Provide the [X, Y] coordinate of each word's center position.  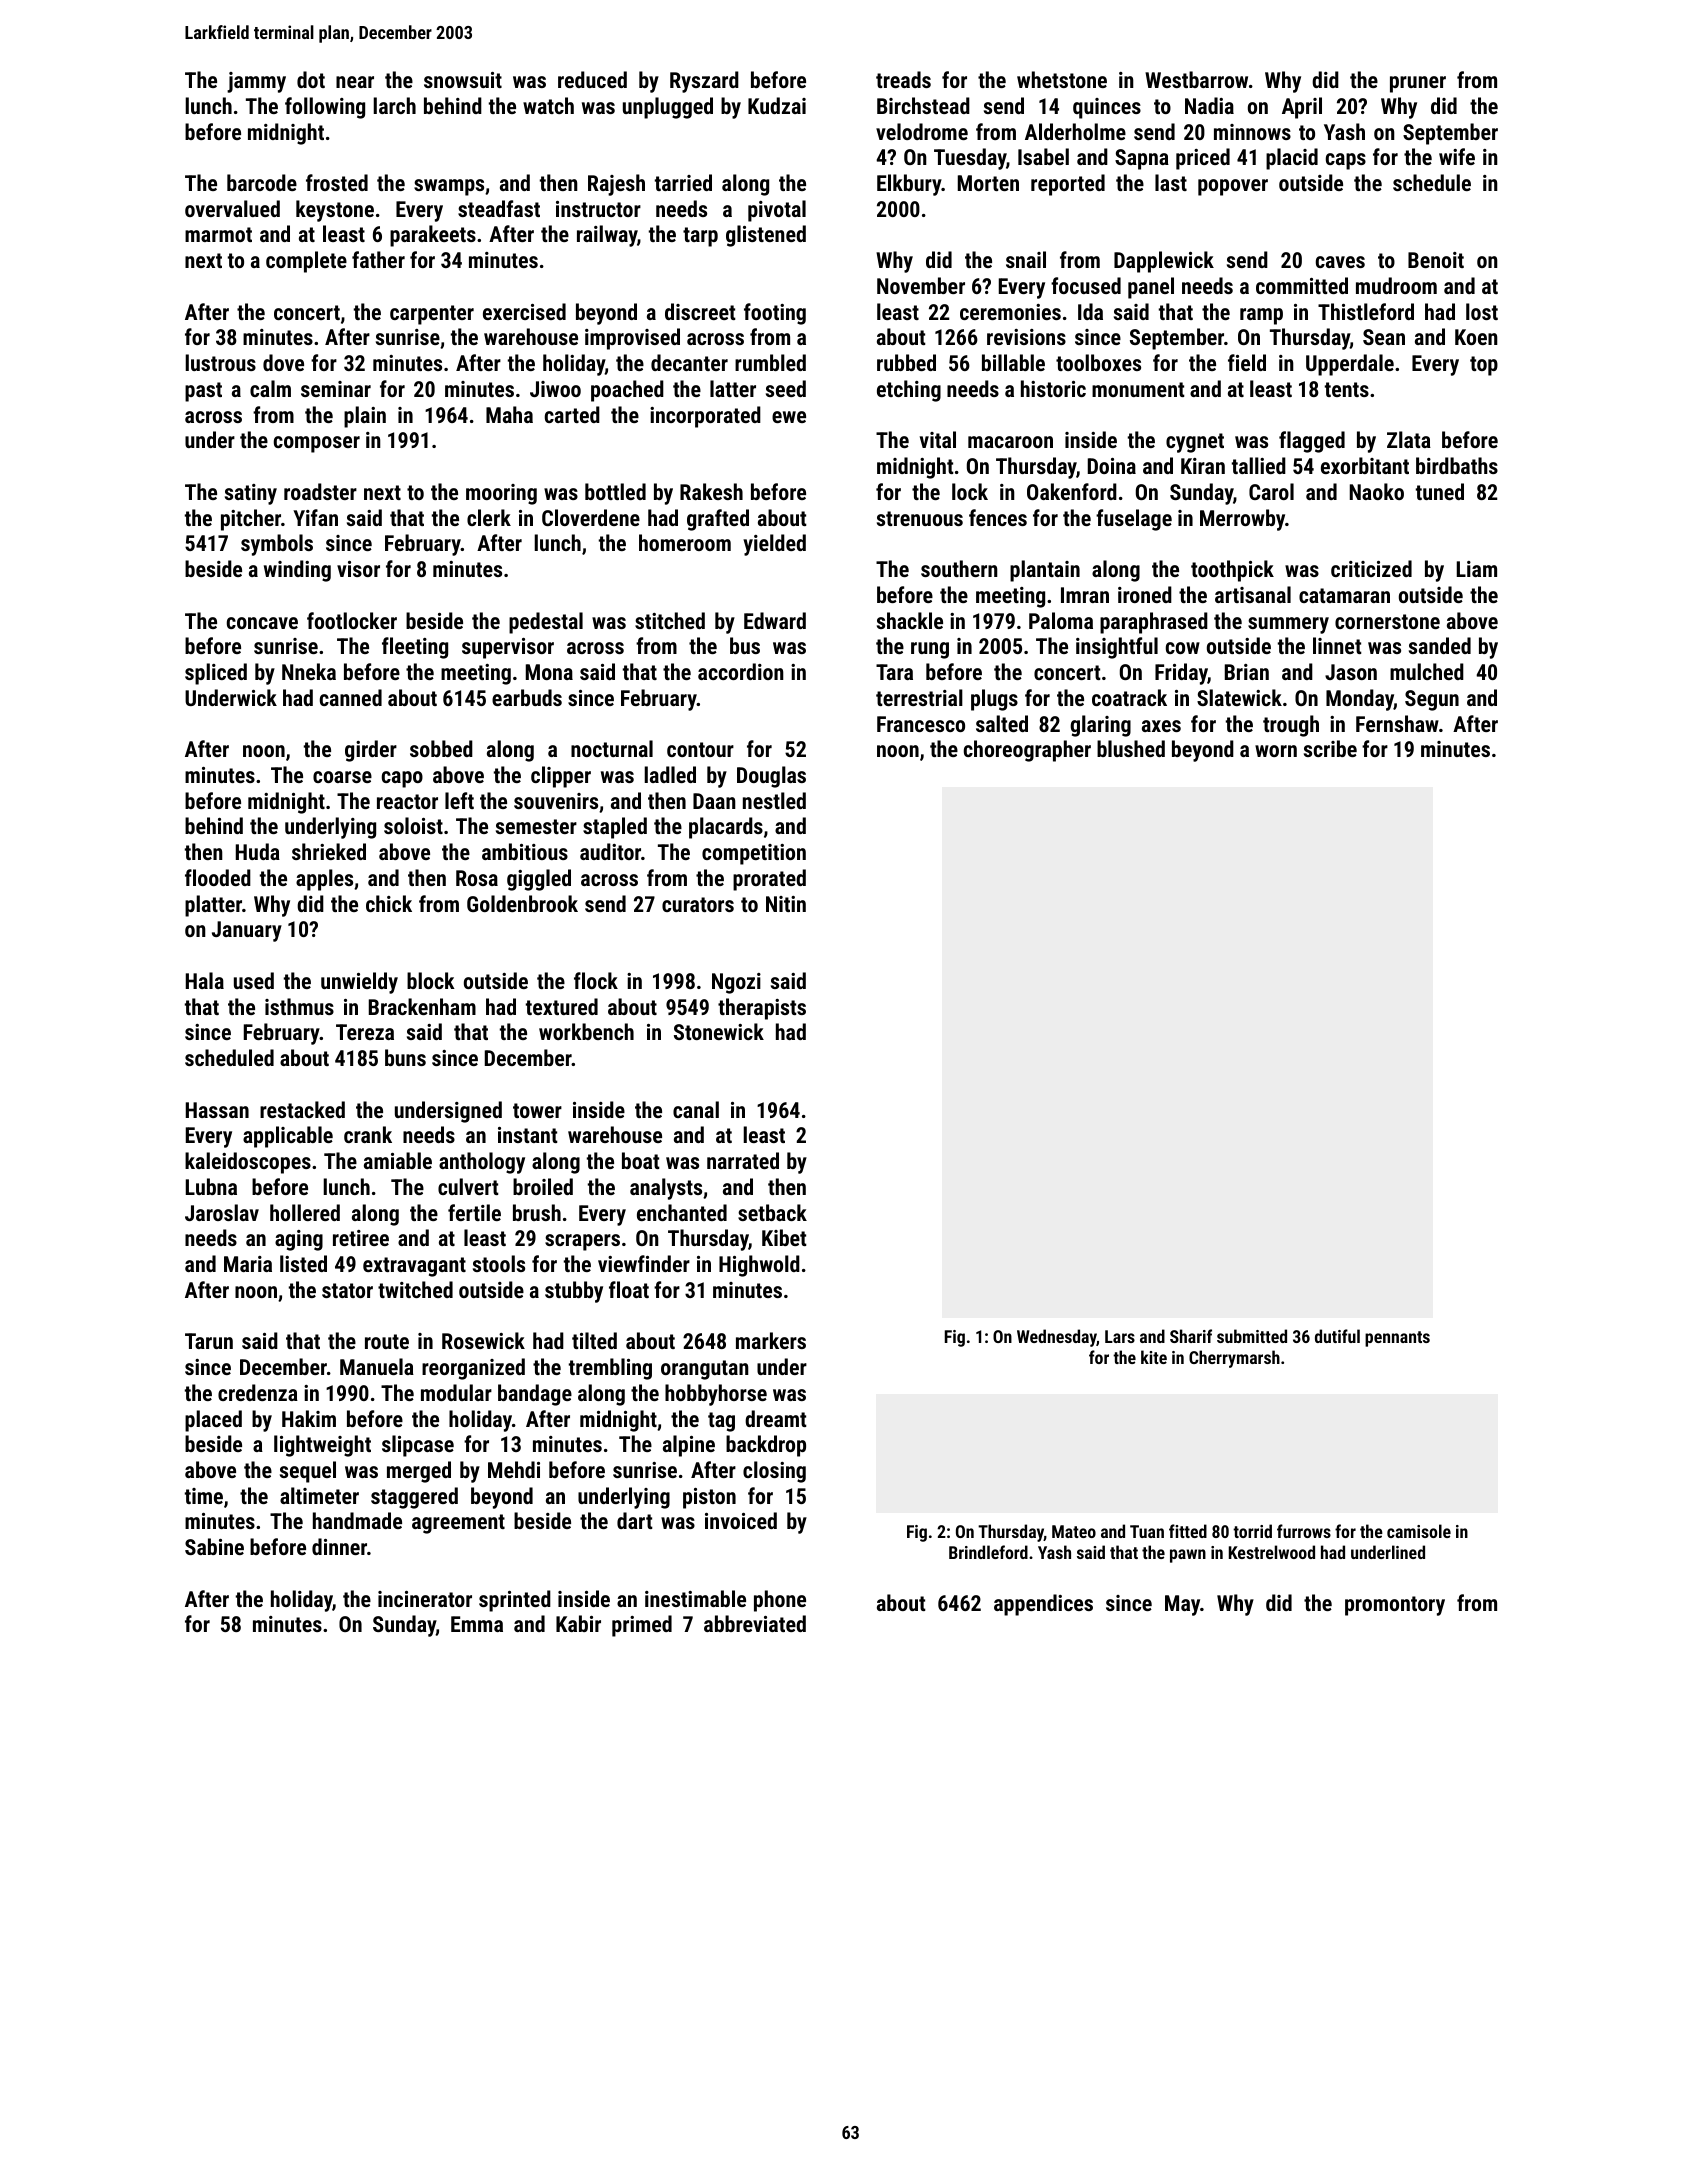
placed [213, 1421]
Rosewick [483, 1340]
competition [754, 854]
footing [775, 314]
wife [1457, 156]
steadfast [499, 208]
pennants [1397, 1339]
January [247, 931]
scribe [1330, 748]
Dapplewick [1164, 262]
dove [283, 362]
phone [780, 1601]
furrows [1304, 1531]
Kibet [784, 1237]
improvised [632, 339]
